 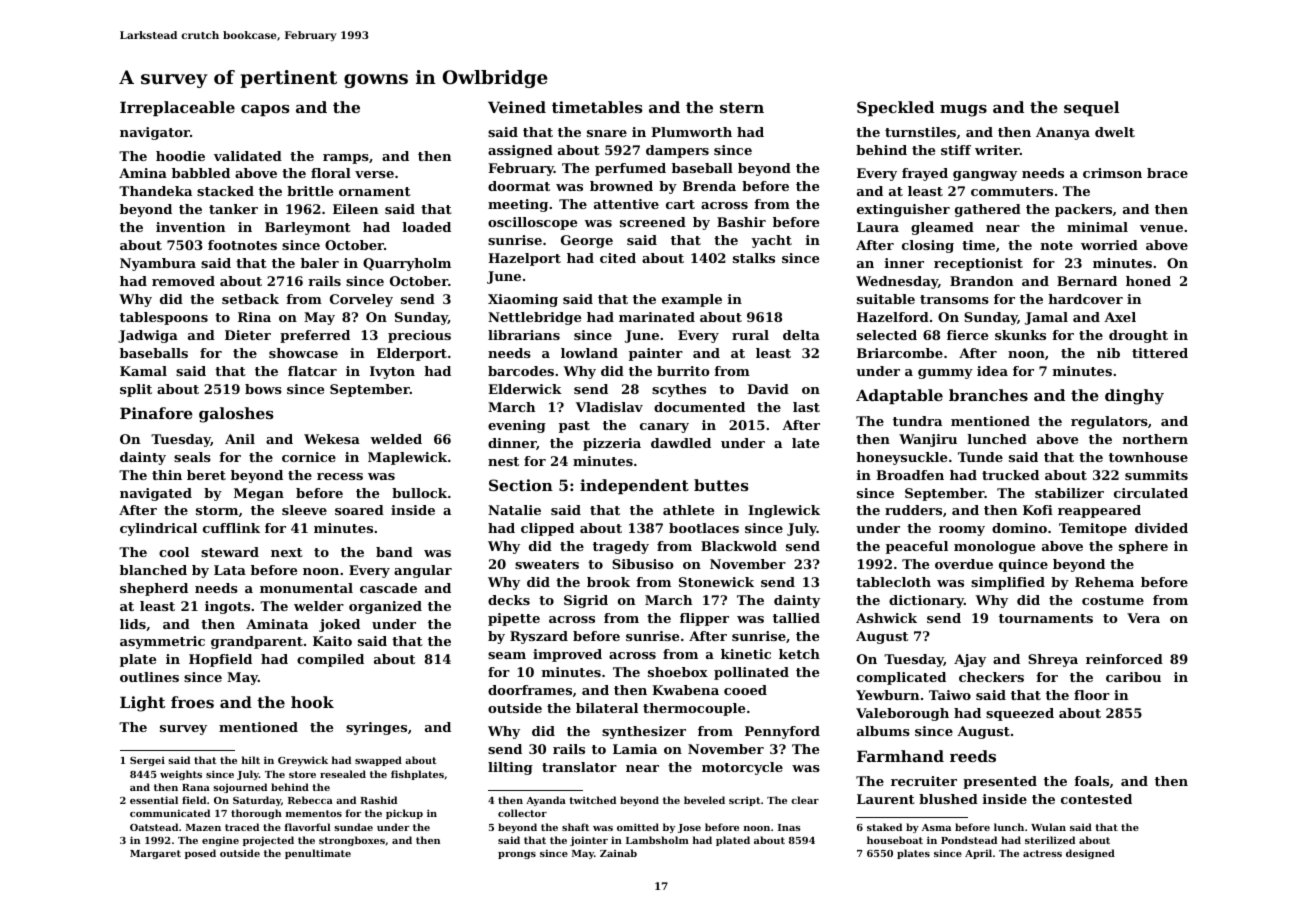 I want to click on sequel, so click(x=1091, y=108).
